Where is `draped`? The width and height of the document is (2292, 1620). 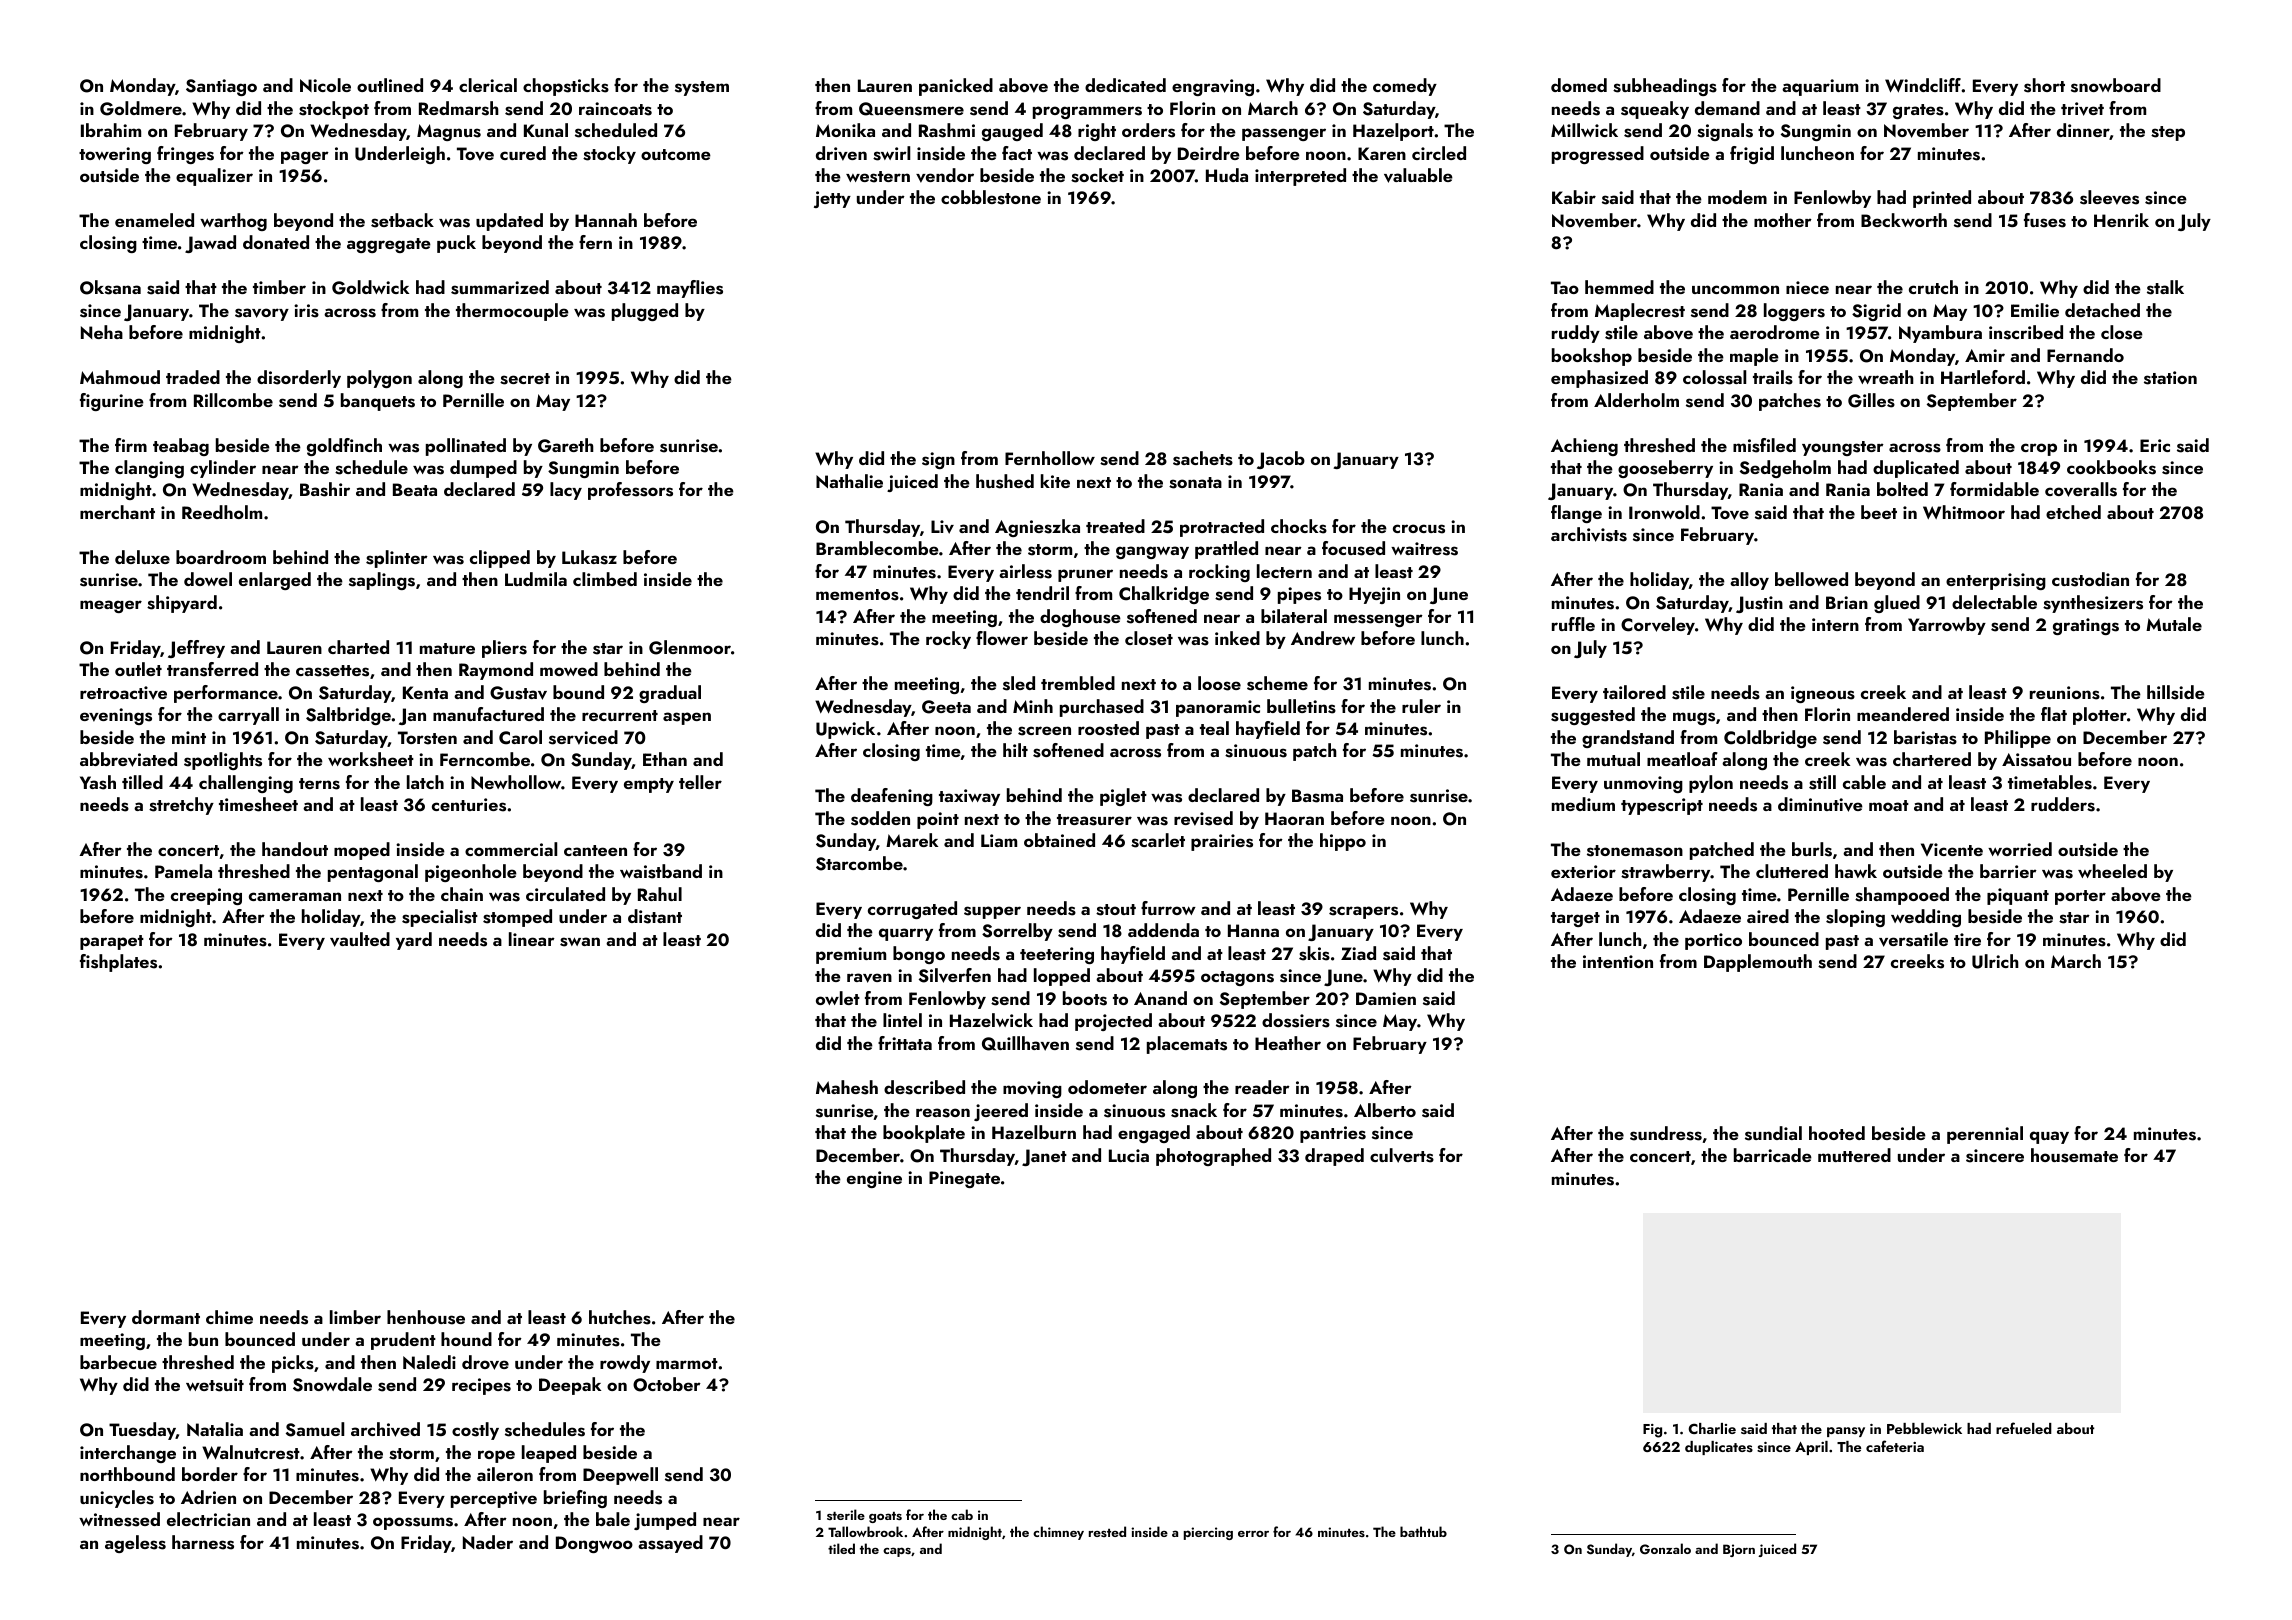
draped is located at coordinates (1334, 1157).
